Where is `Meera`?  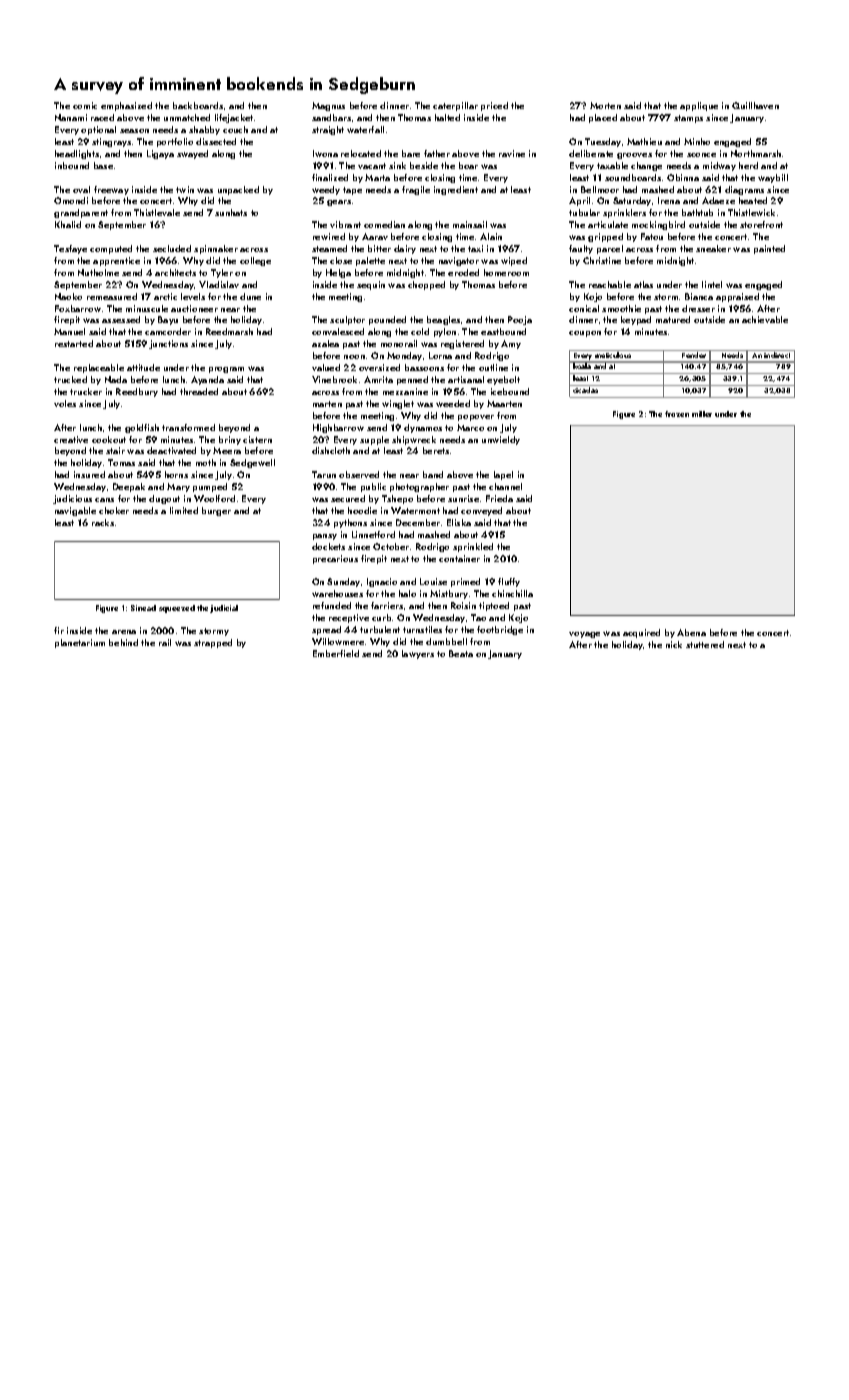 Meera is located at coordinates (227, 450).
